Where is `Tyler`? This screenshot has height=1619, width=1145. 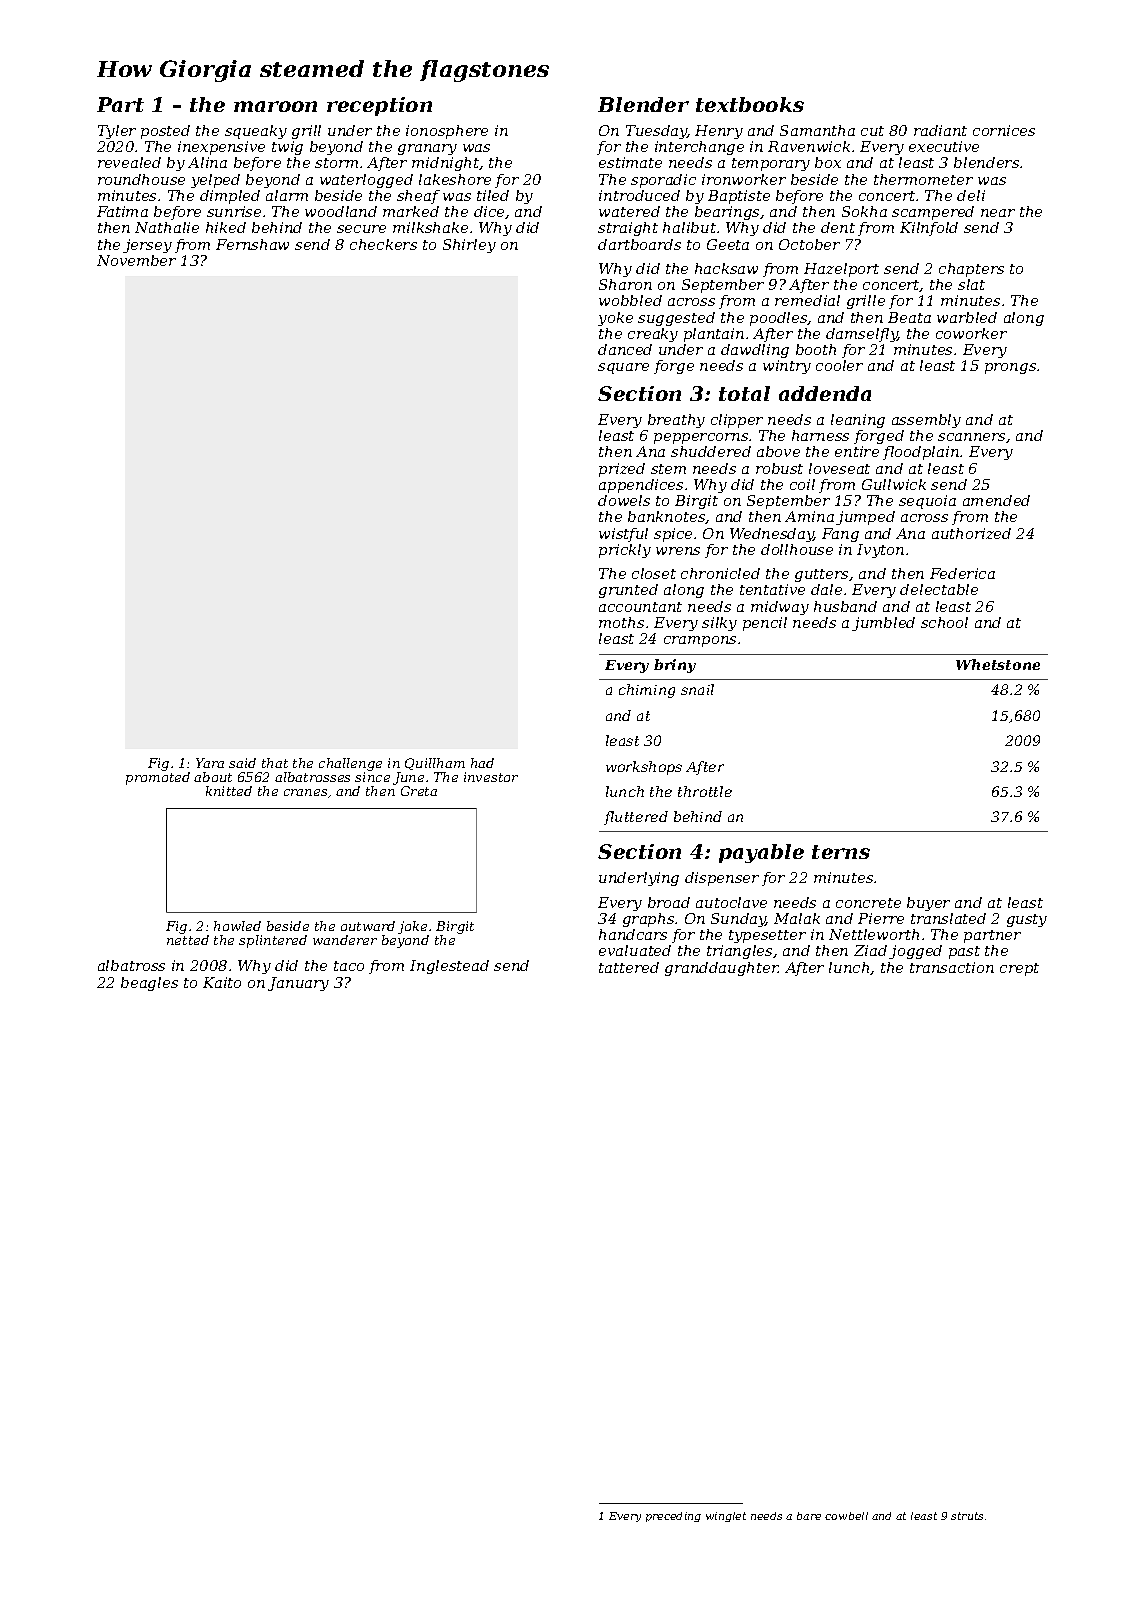 Tyler is located at coordinates (117, 132).
